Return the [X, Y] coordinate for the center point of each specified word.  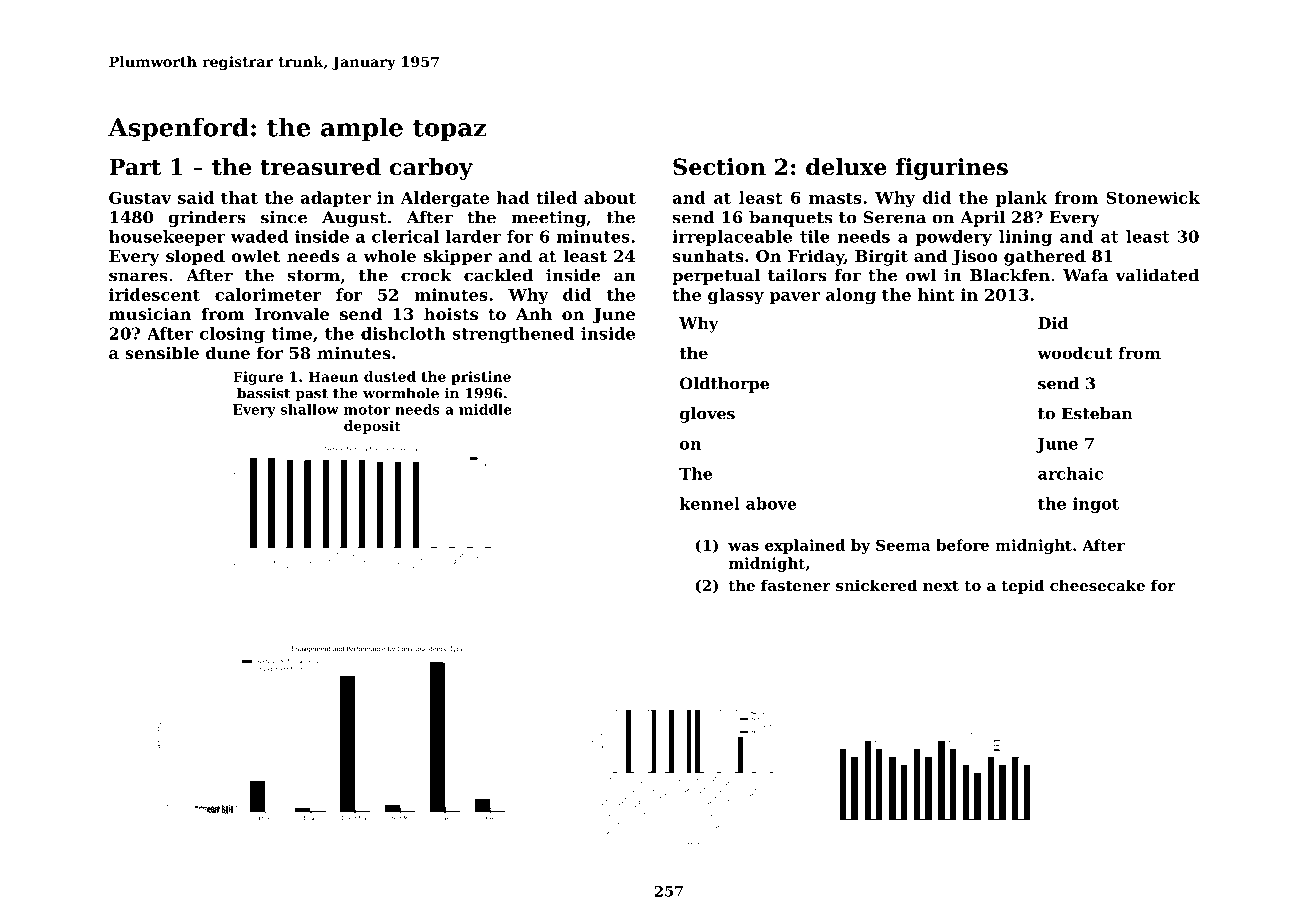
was [743, 547]
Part [135, 167]
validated [1157, 275]
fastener [796, 585]
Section [719, 167]
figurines [952, 169]
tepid [1022, 586]
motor [367, 410]
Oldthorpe [724, 385]
